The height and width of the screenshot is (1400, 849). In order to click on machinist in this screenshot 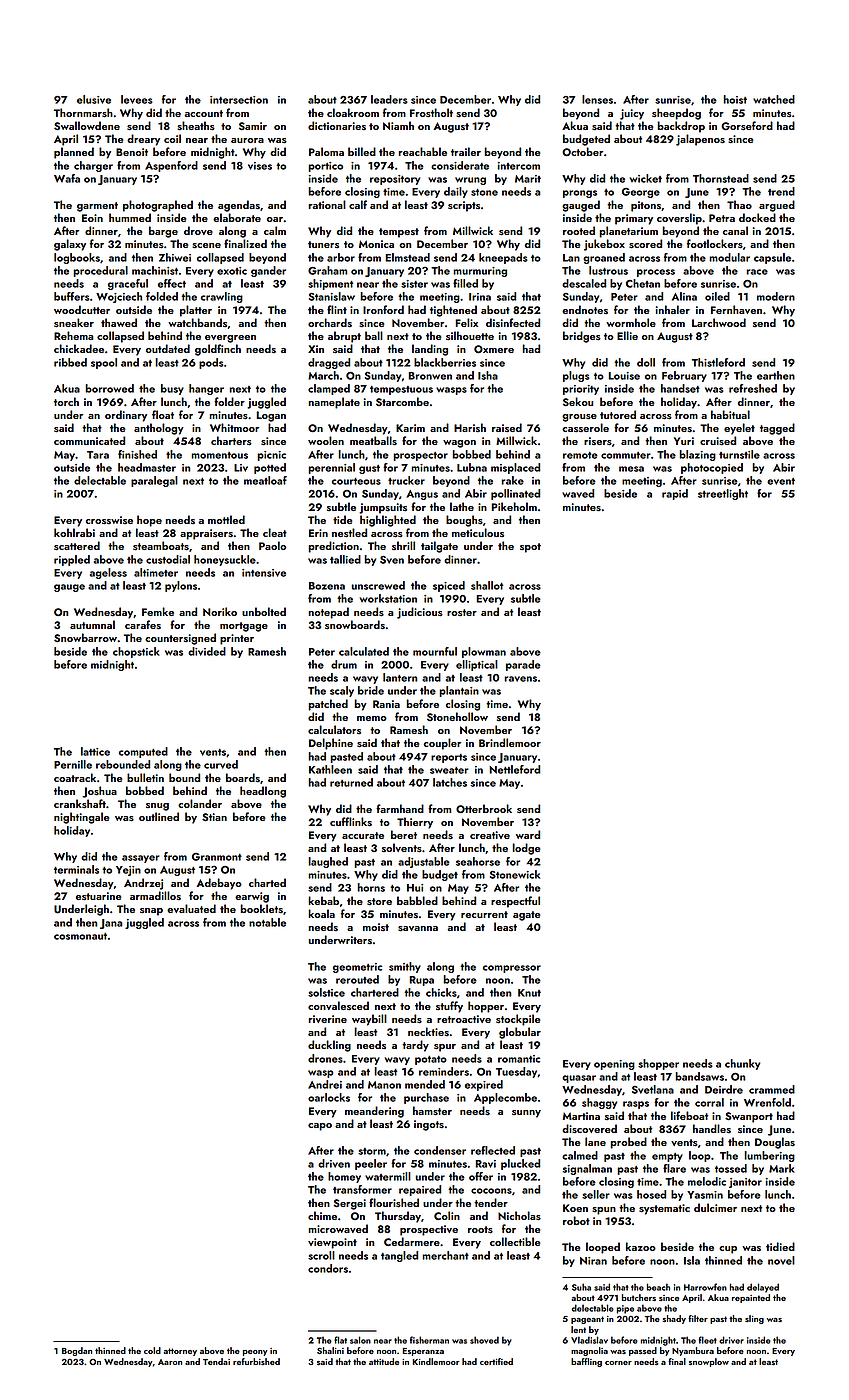, I will do `click(155, 270)`.
